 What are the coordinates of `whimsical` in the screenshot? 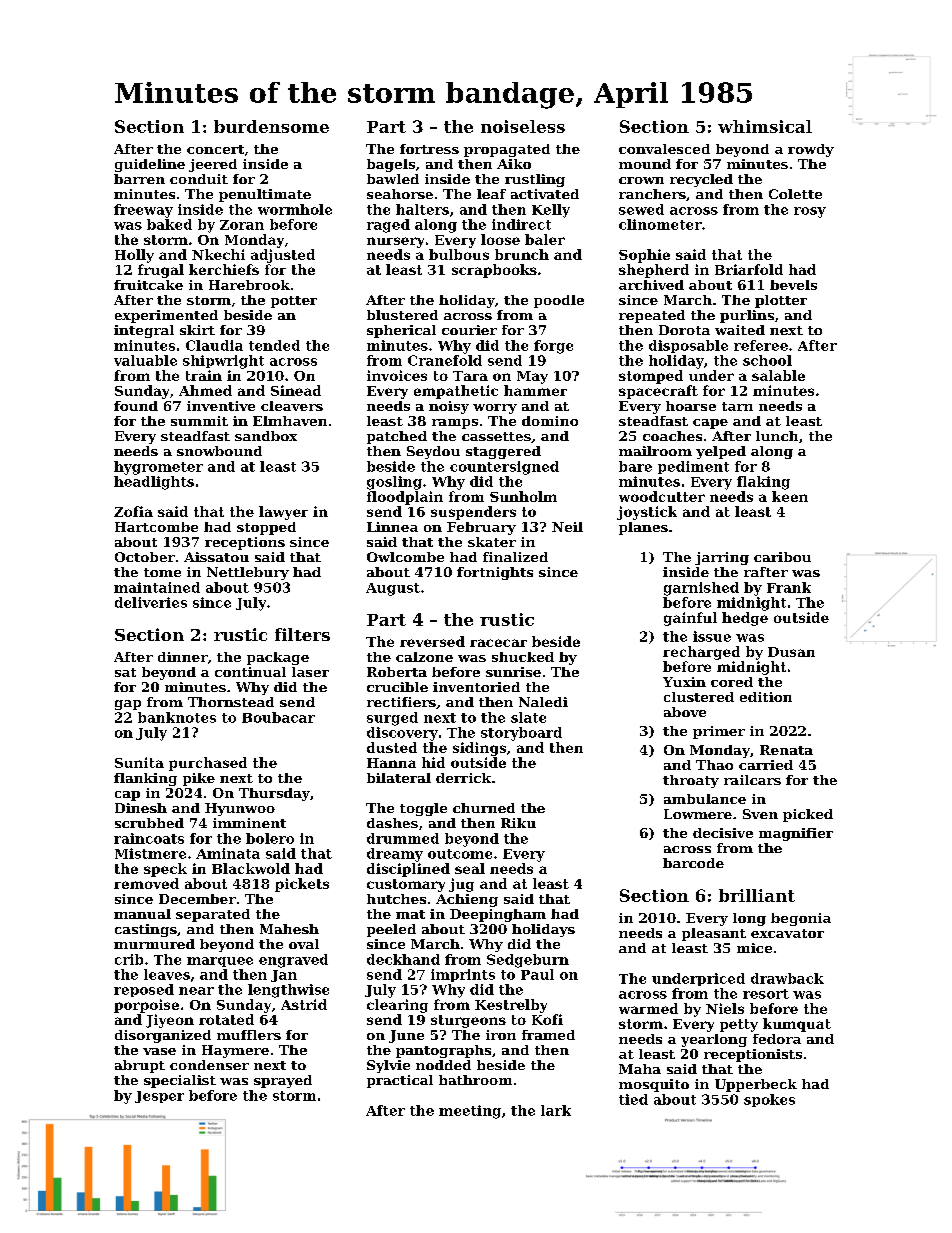 It's located at (765, 126).
